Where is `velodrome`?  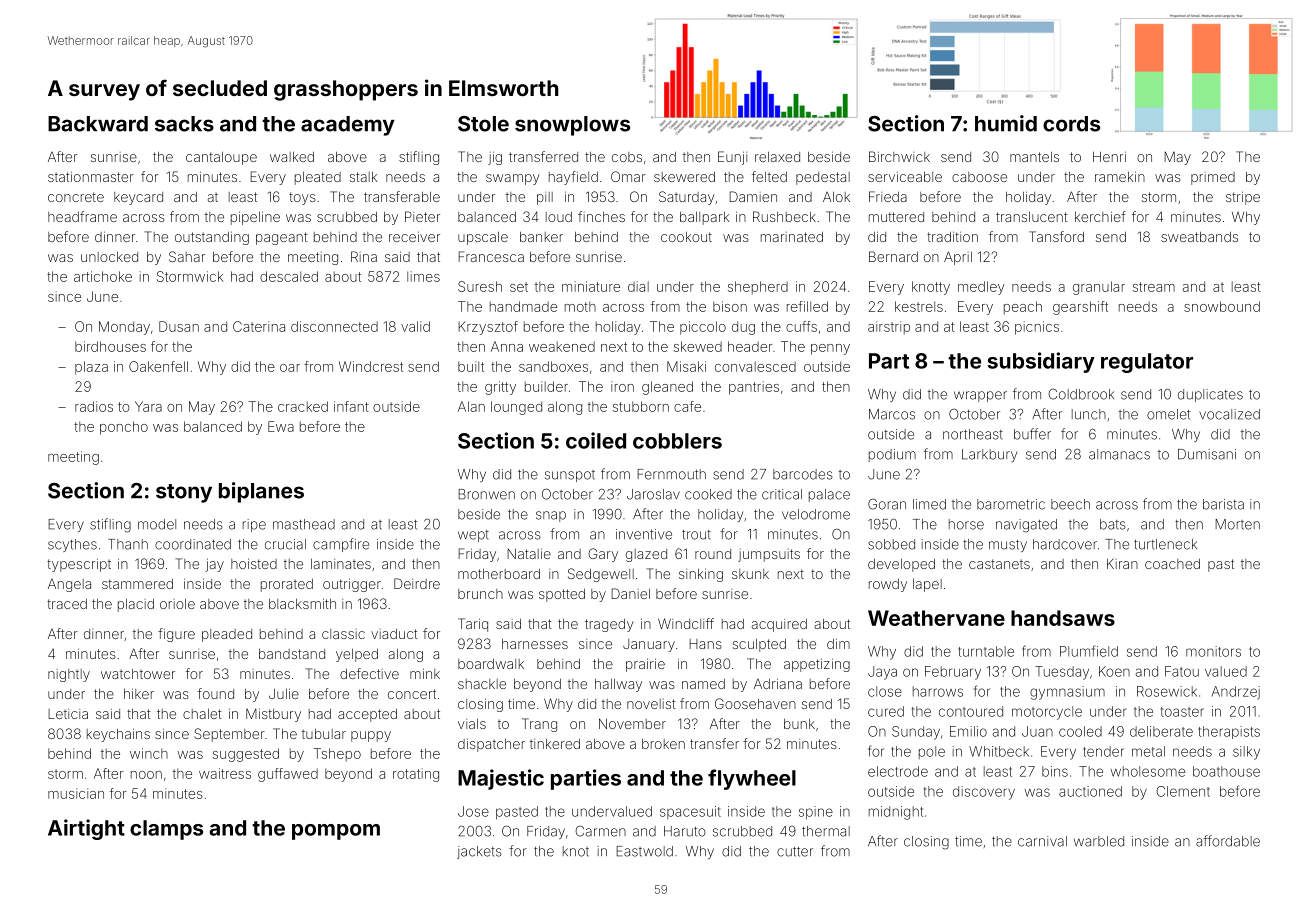
velodrome is located at coordinates (816, 514).
